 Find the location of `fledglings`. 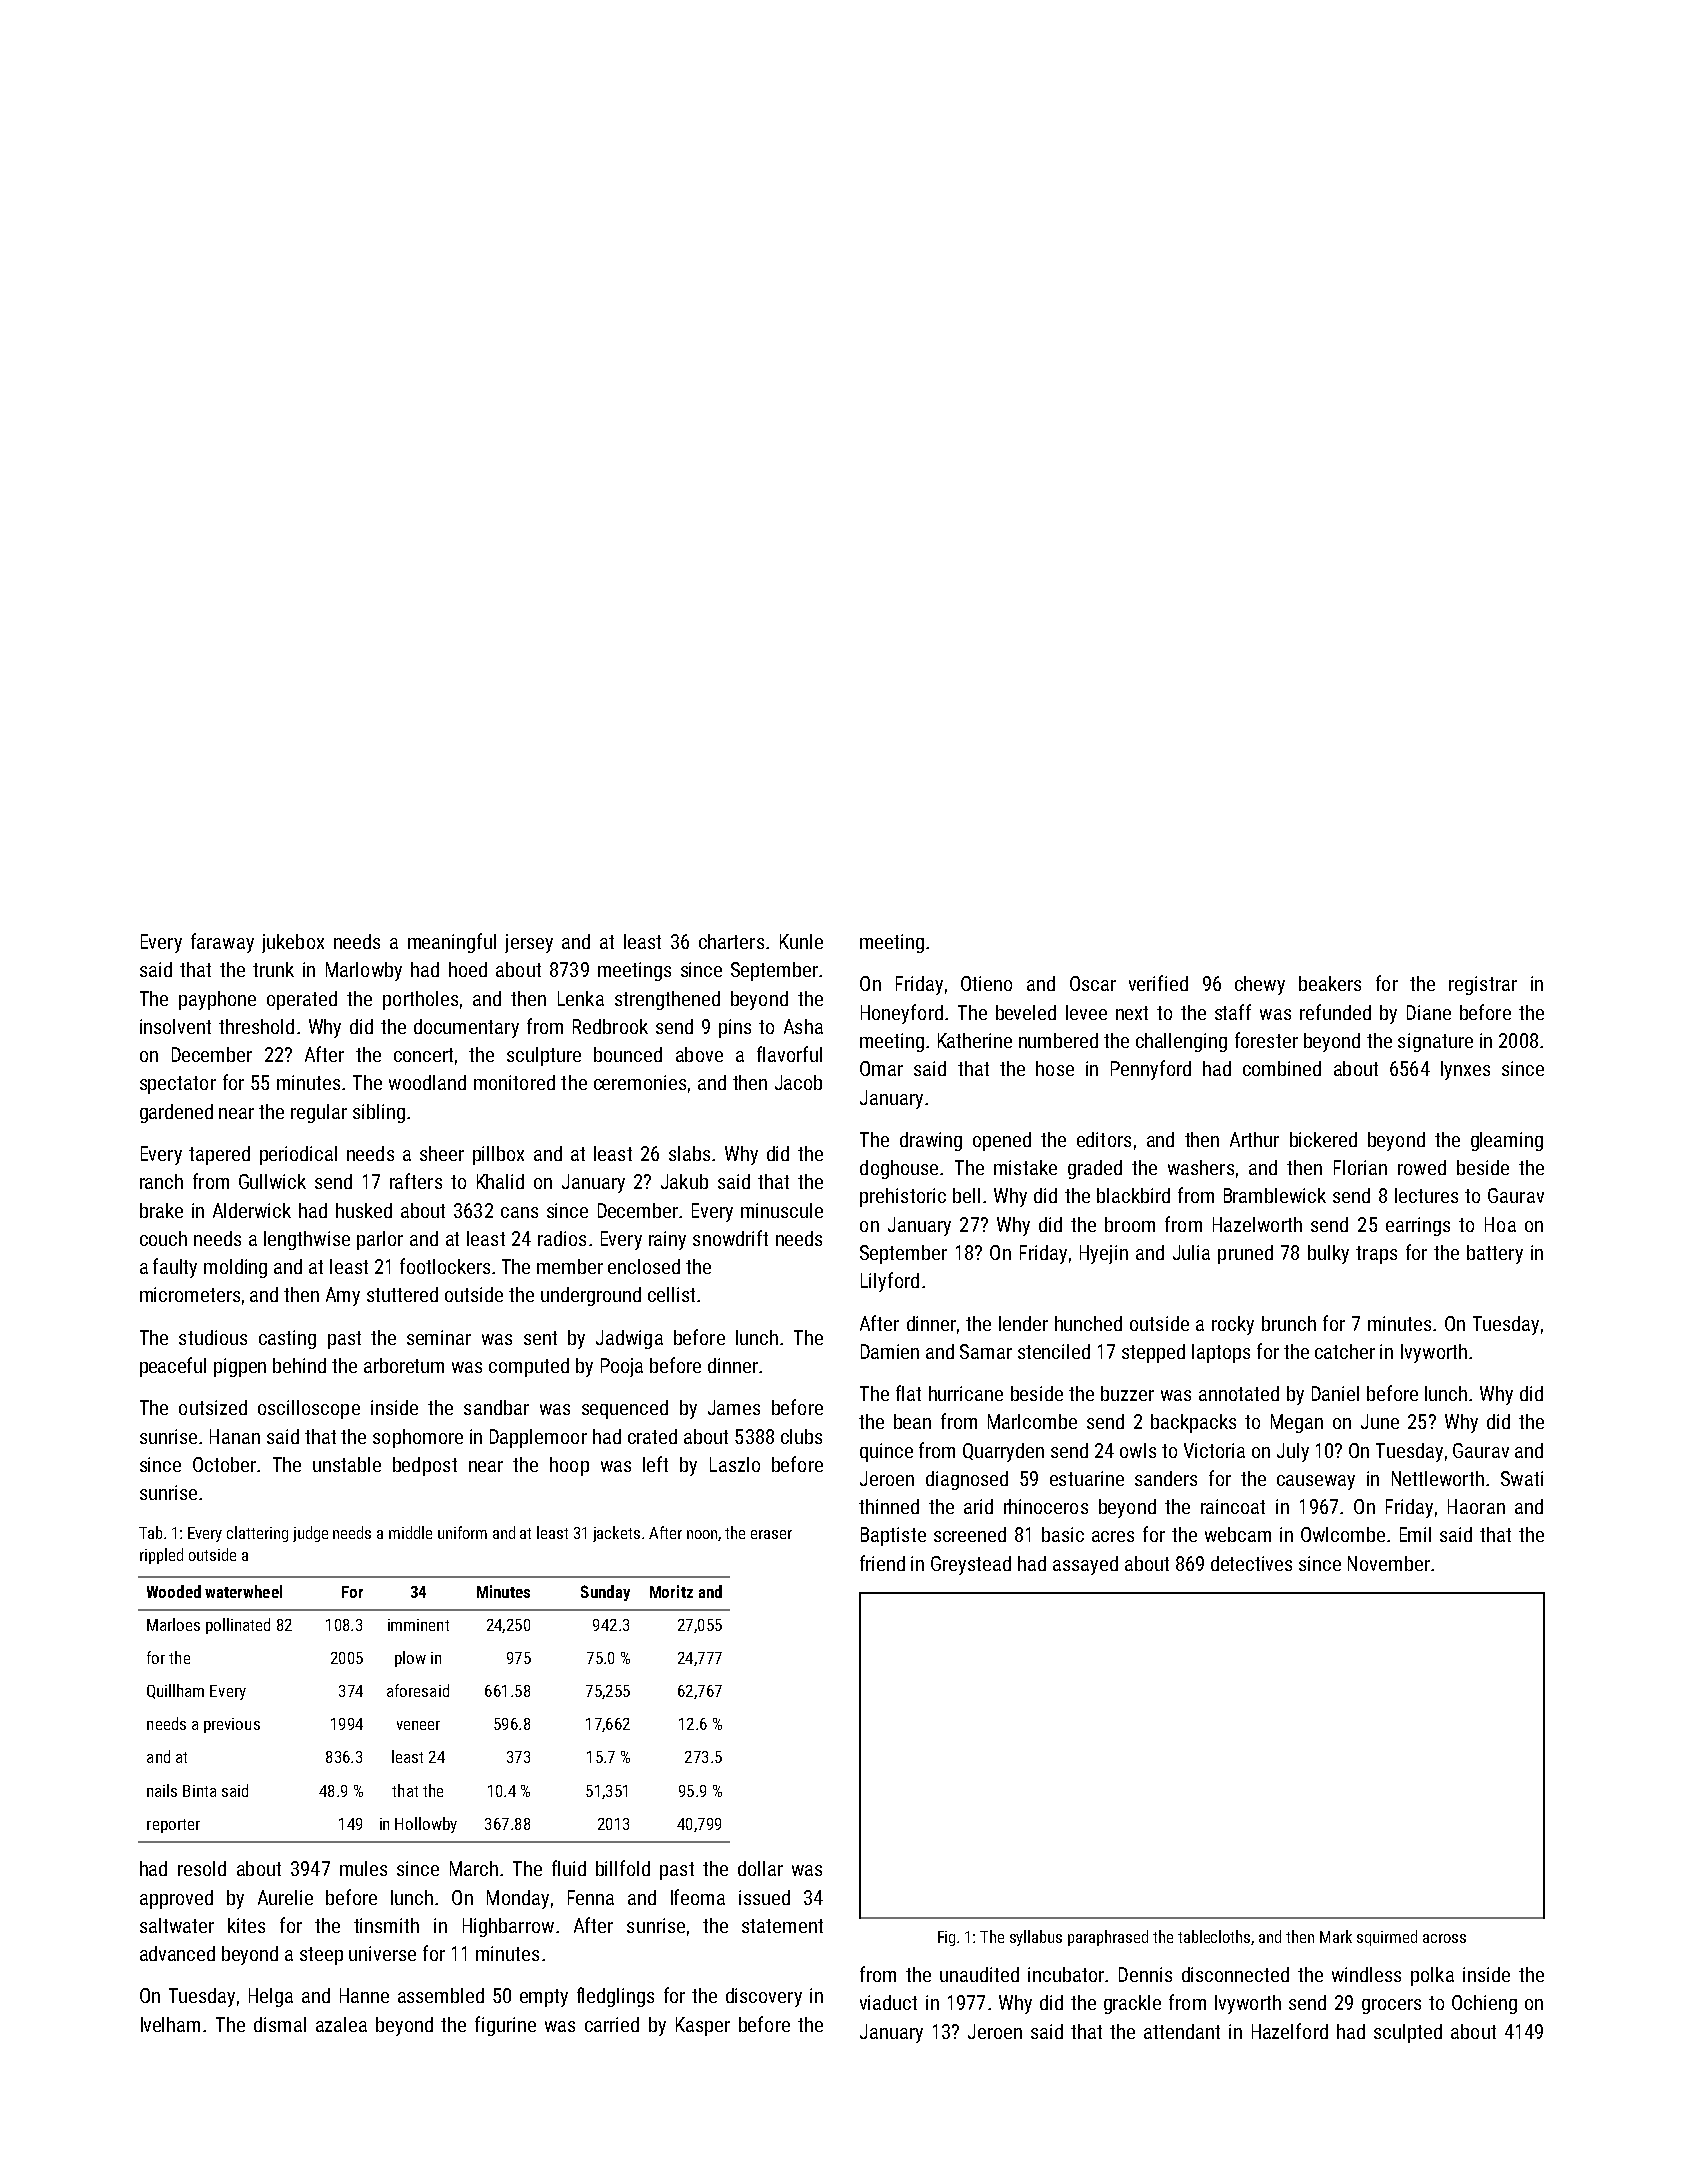

fledglings is located at coordinates (615, 1997).
